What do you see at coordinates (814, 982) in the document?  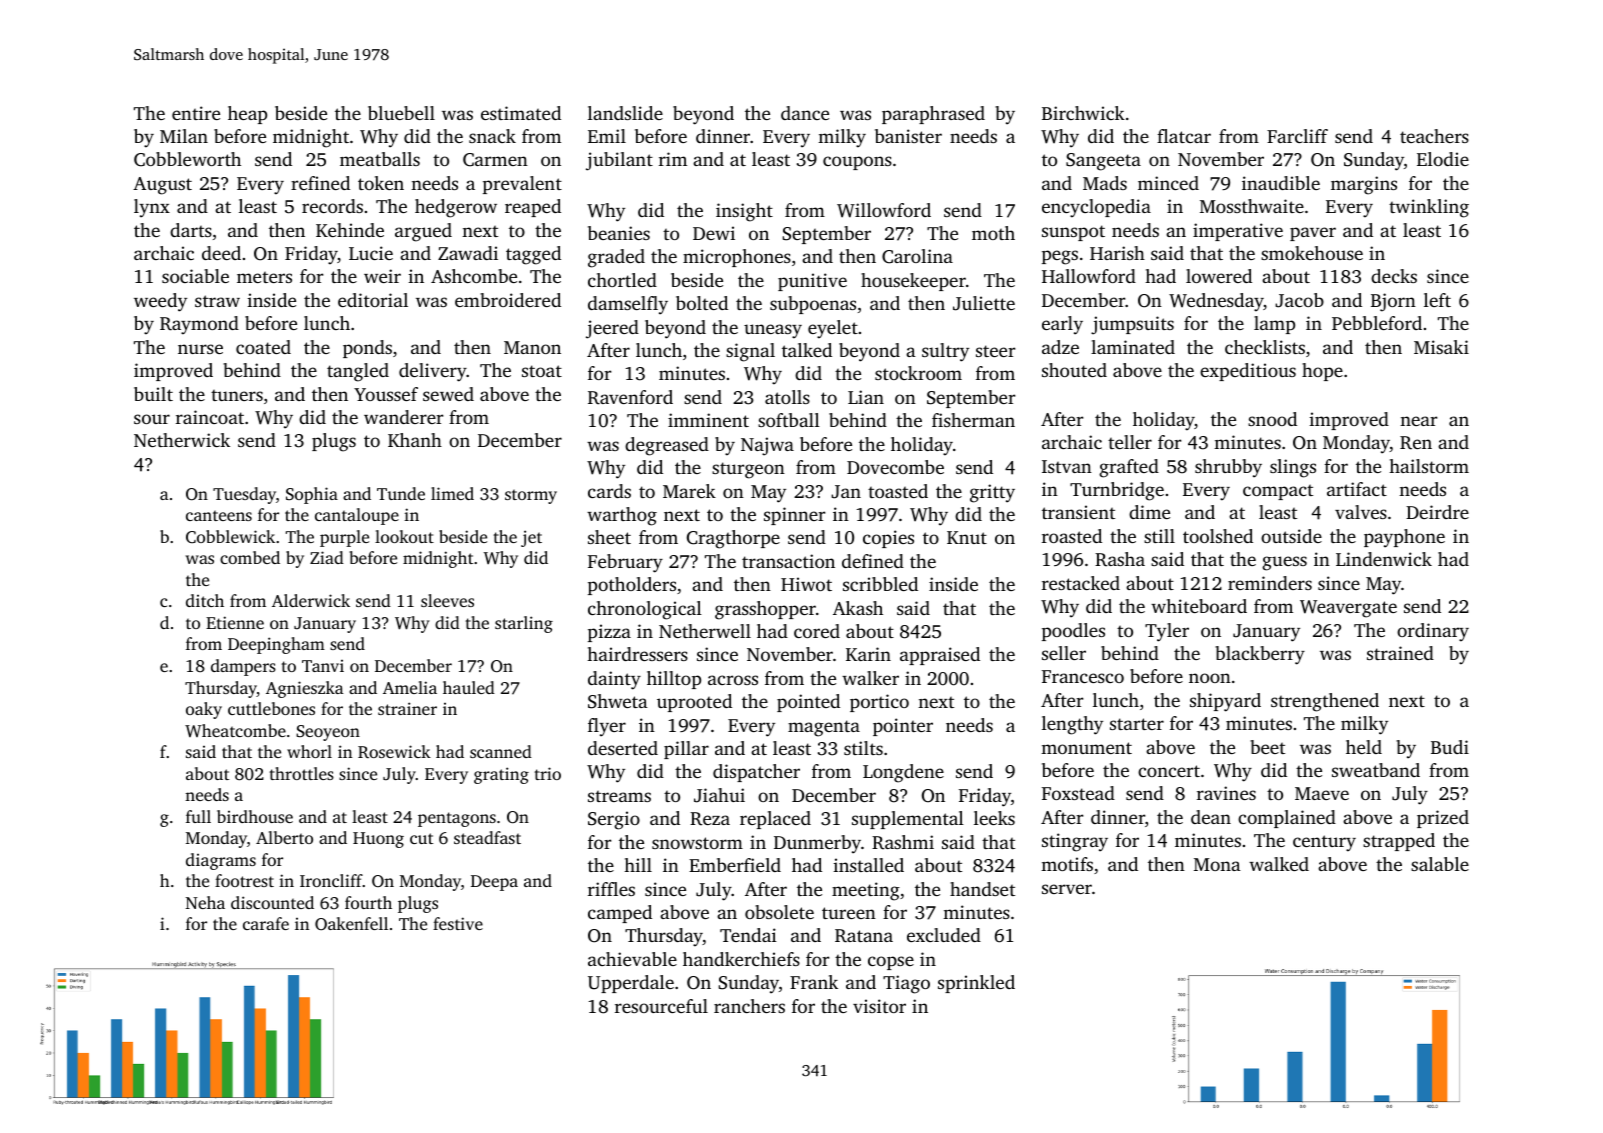 I see `Frank` at bounding box center [814, 982].
